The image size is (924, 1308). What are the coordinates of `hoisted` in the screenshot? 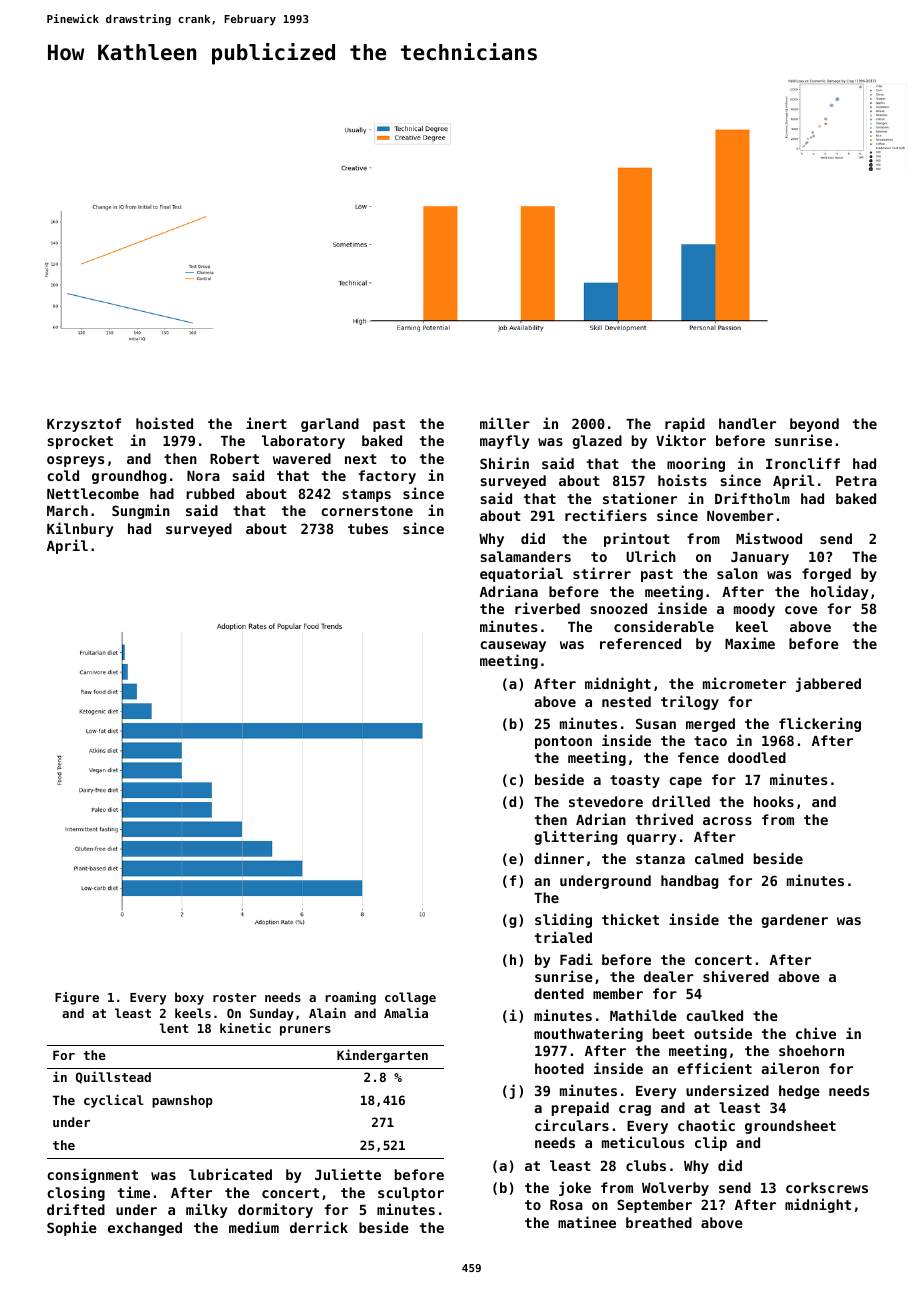 It's located at (164, 423).
